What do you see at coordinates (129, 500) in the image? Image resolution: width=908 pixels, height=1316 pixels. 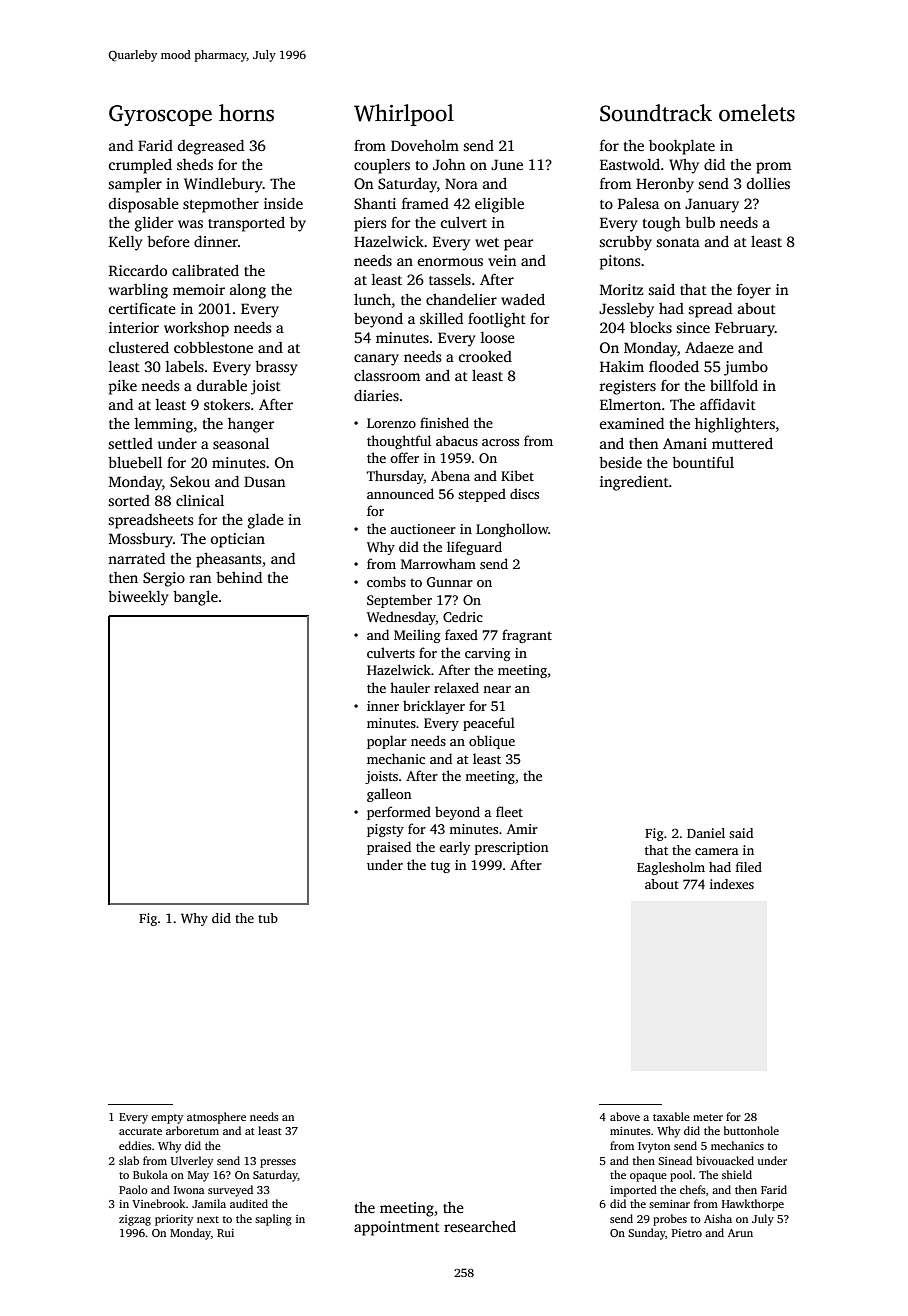 I see `sorted` at bounding box center [129, 500].
